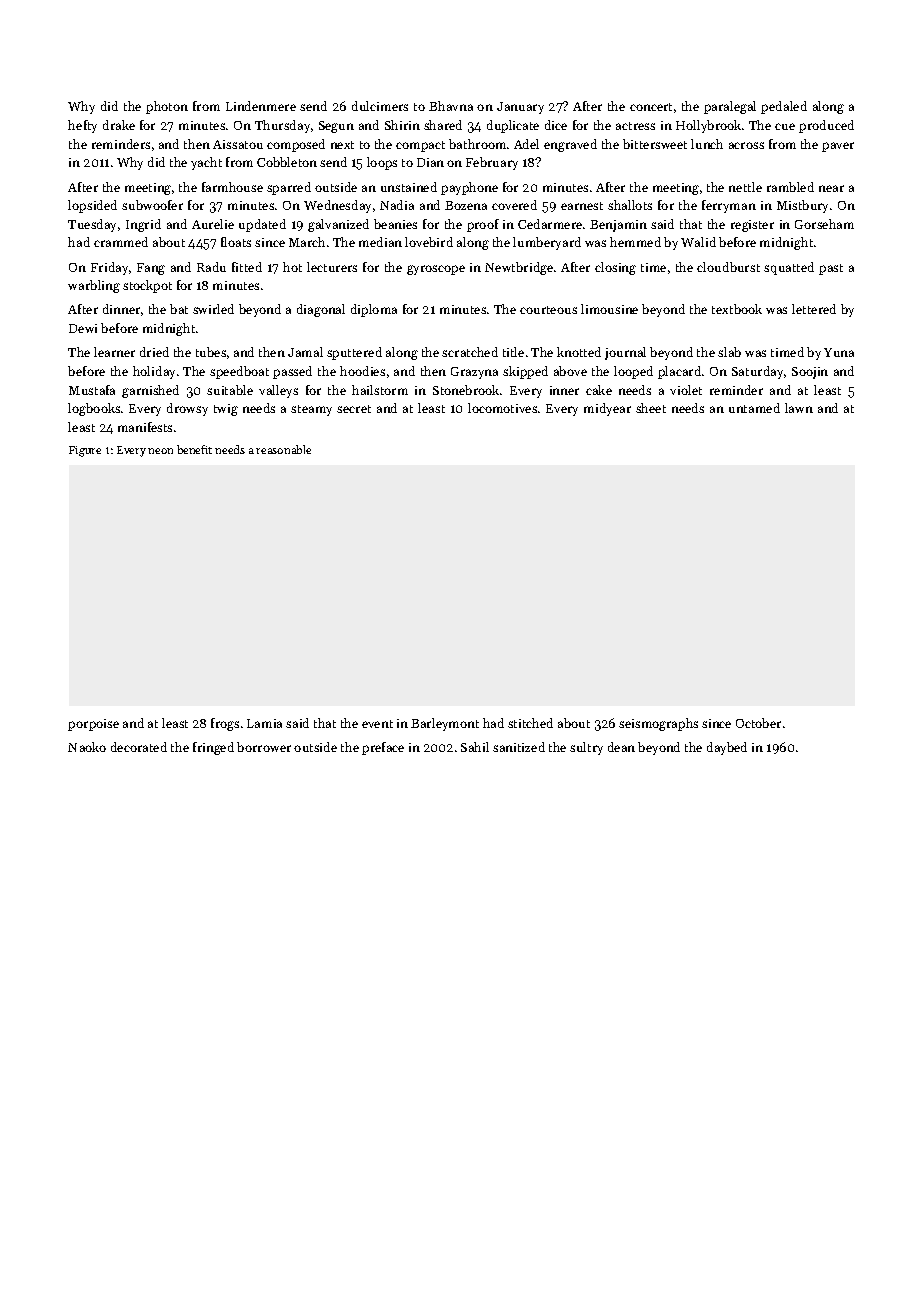 The image size is (924, 1308). I want to click on drake, so click(119, 125).
